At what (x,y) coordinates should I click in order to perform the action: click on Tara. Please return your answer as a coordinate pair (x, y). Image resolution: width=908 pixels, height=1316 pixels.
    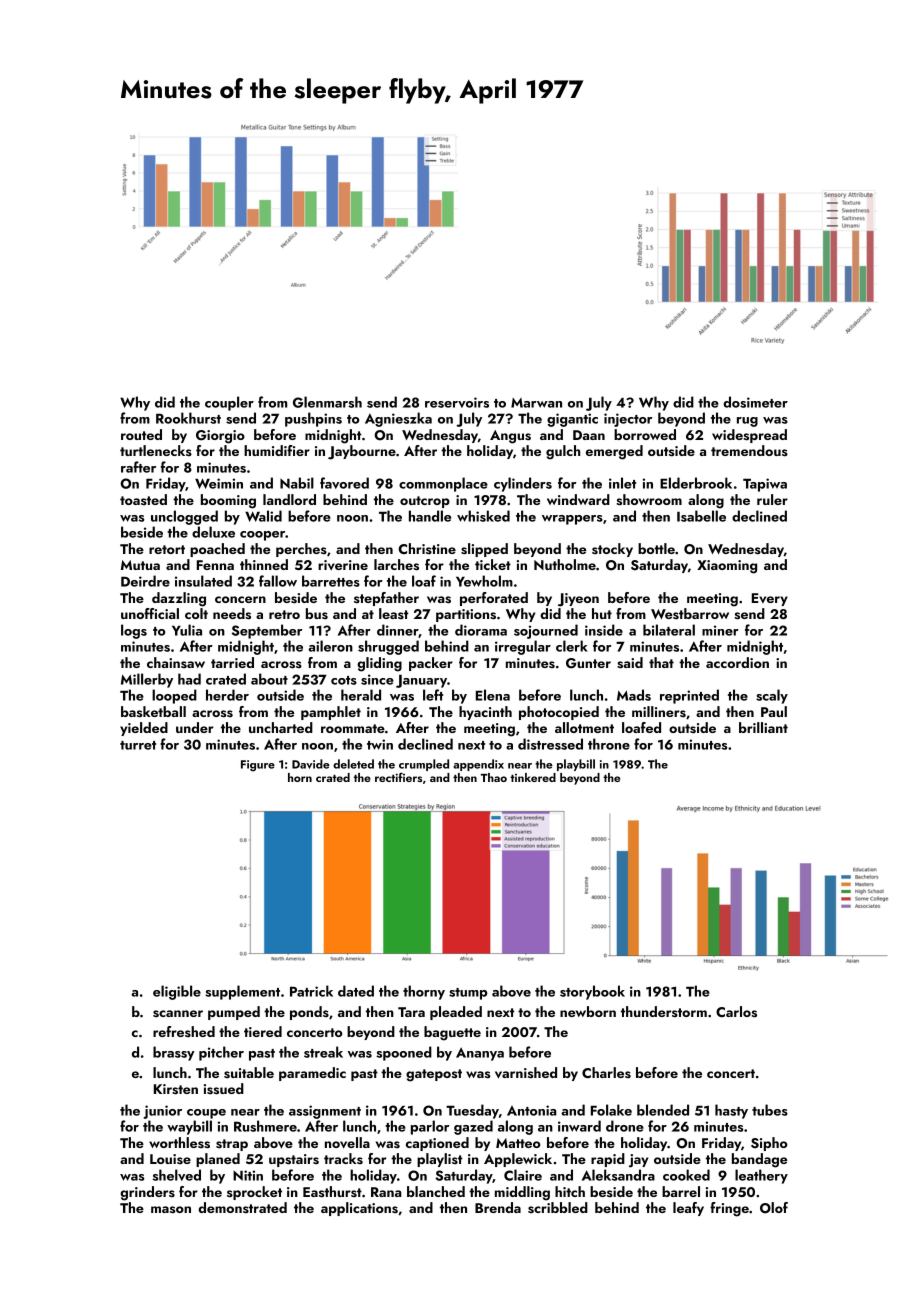
    Looking at the image, I should click on (411, 1012).
